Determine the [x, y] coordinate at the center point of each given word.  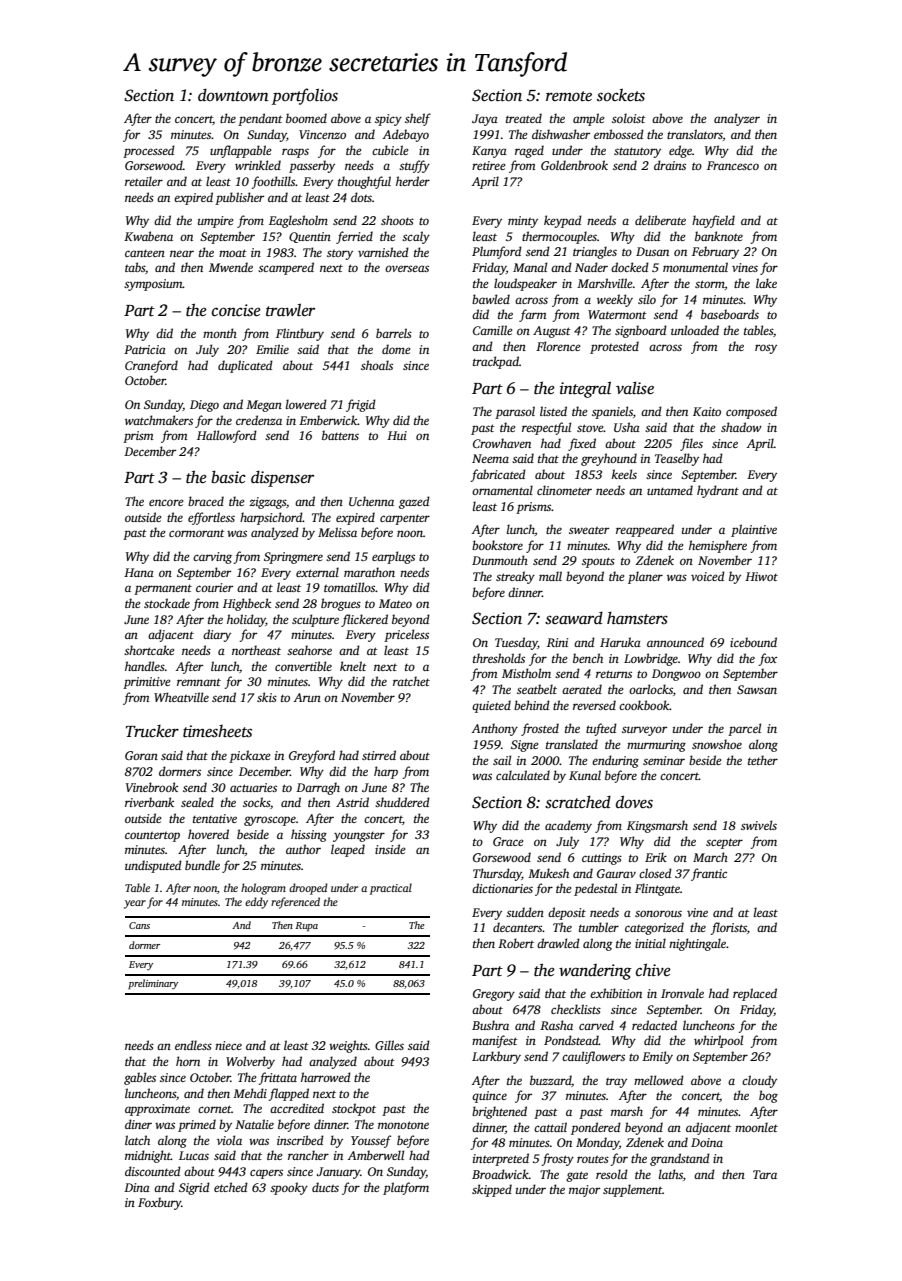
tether [763, 760]
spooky [289, 1188]
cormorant [197, 533]
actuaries [253, 787]
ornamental [502, 490]
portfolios [305, 96]
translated [572, 744]
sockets [621, 95]
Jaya [485, 120]
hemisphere [718, 546]
